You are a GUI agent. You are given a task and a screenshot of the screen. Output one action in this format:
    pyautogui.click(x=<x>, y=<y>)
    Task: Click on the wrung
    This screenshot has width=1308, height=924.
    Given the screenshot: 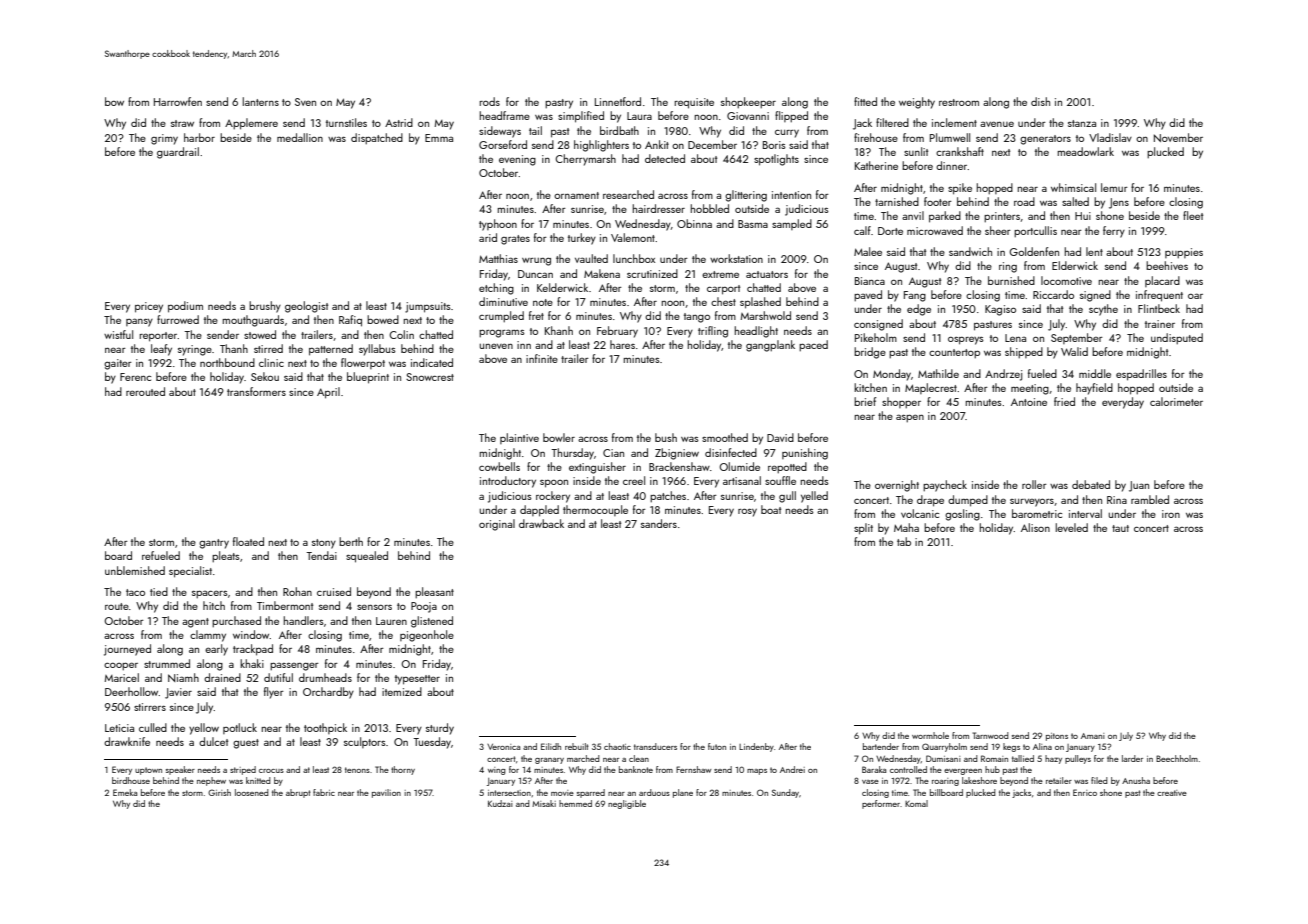 What is the action you would take?
    pyautogui.click(x=536, y=262)
